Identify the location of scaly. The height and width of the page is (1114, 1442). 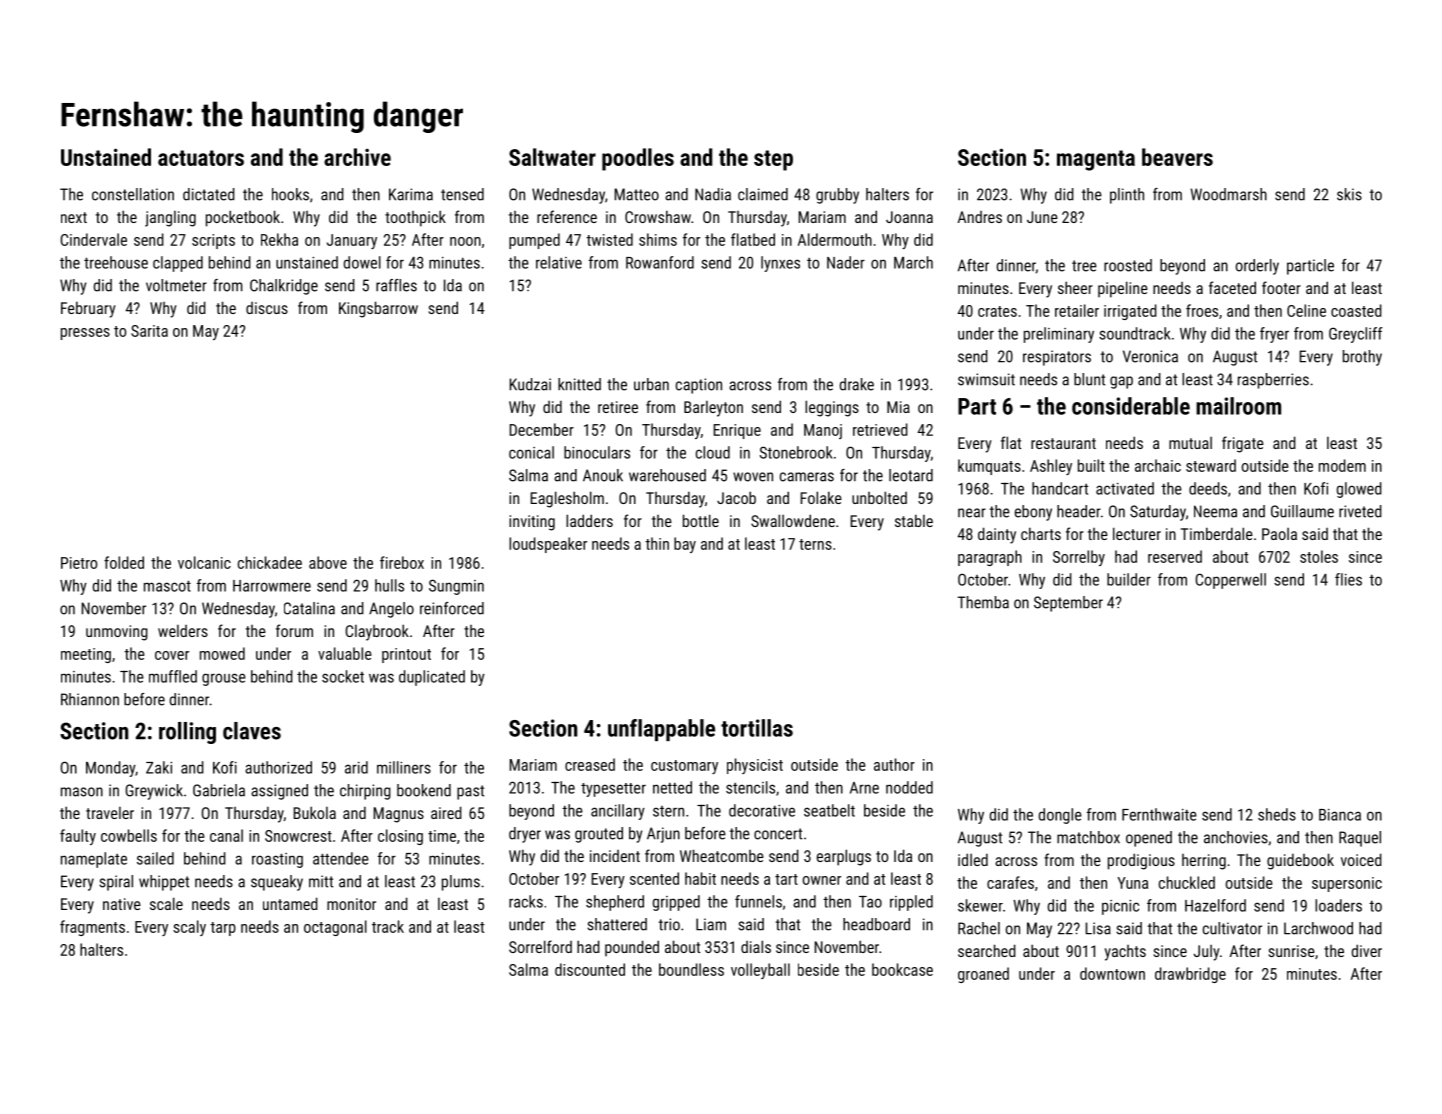
(189, 928).
